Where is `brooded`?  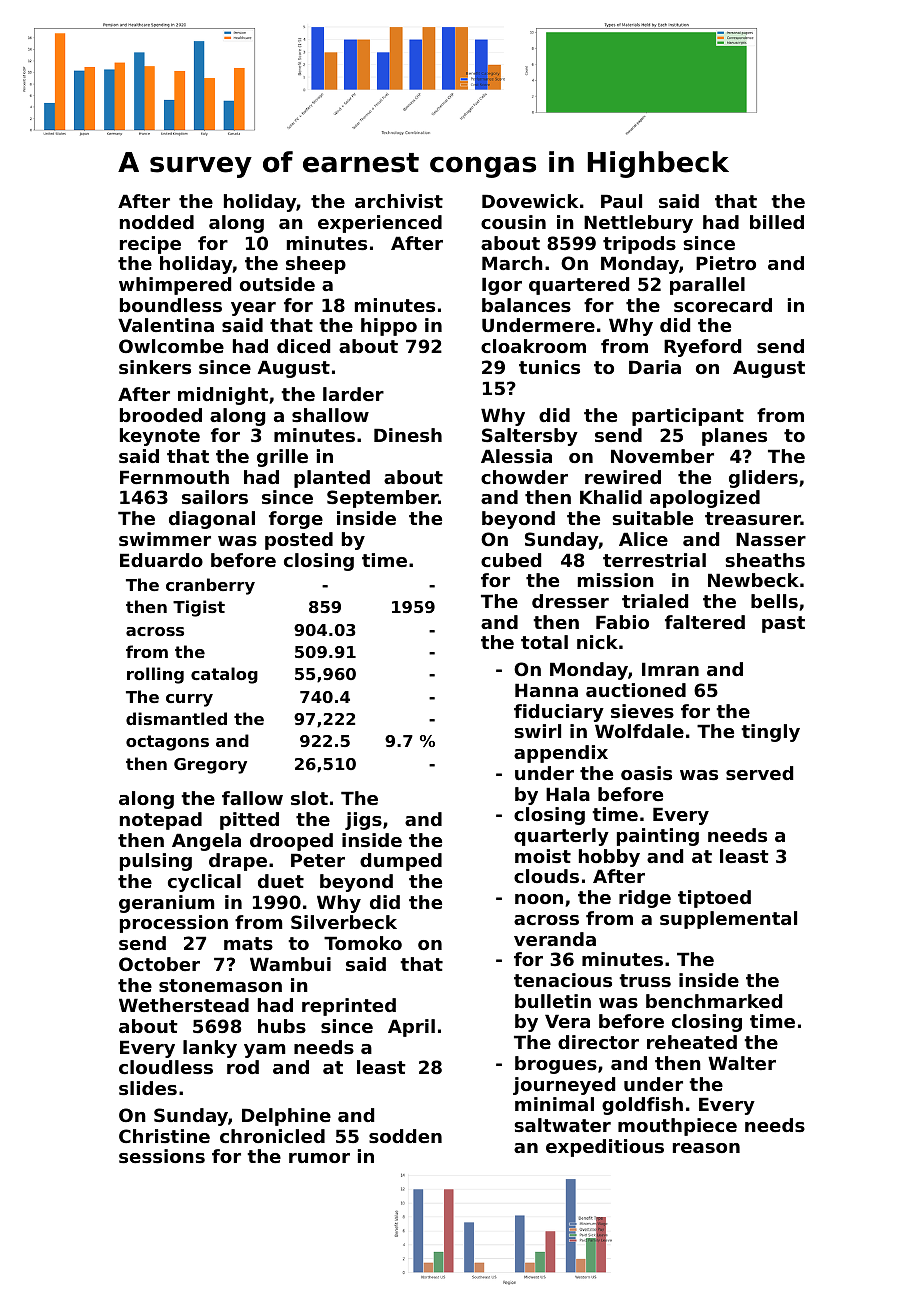 brooded is located at coordinates (161, 415).
